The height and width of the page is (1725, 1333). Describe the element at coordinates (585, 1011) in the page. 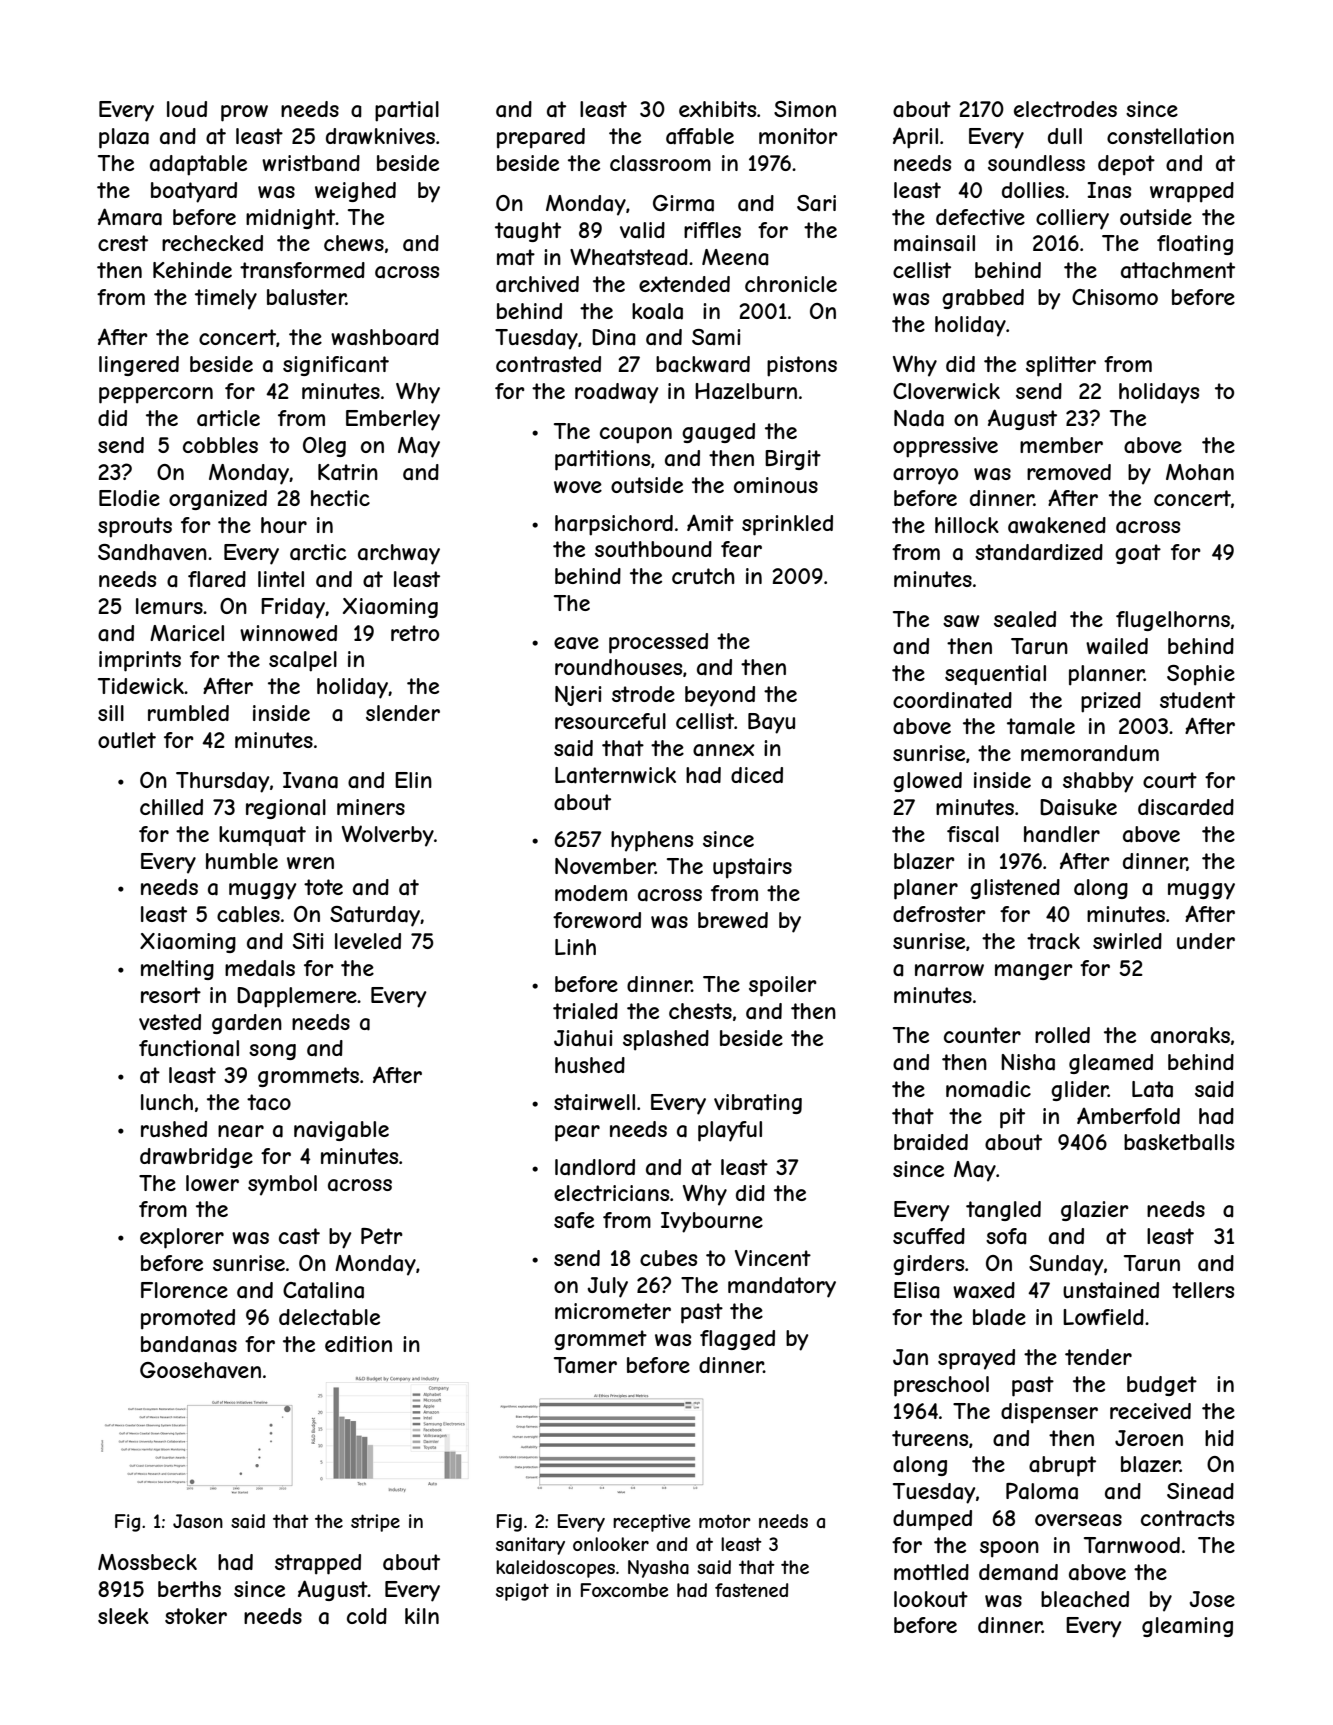

I see `trialed` at that location.
